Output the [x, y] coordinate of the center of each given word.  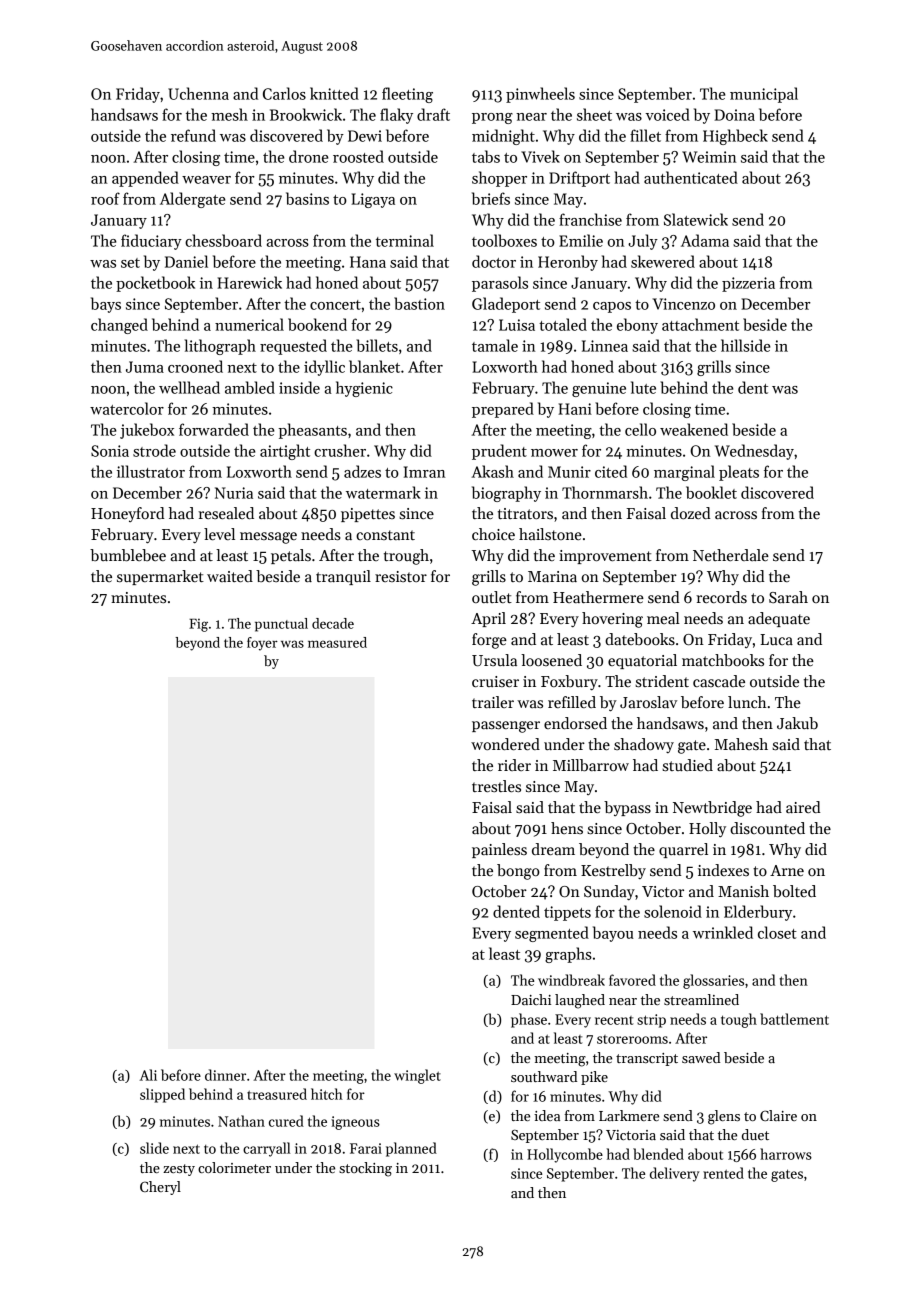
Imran [424, 472]
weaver [206, 180]
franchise [590, 219]
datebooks [640, 639]
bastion [419, 303]
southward [544, 1076]
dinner [225, 1075]
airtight [285, 452]
